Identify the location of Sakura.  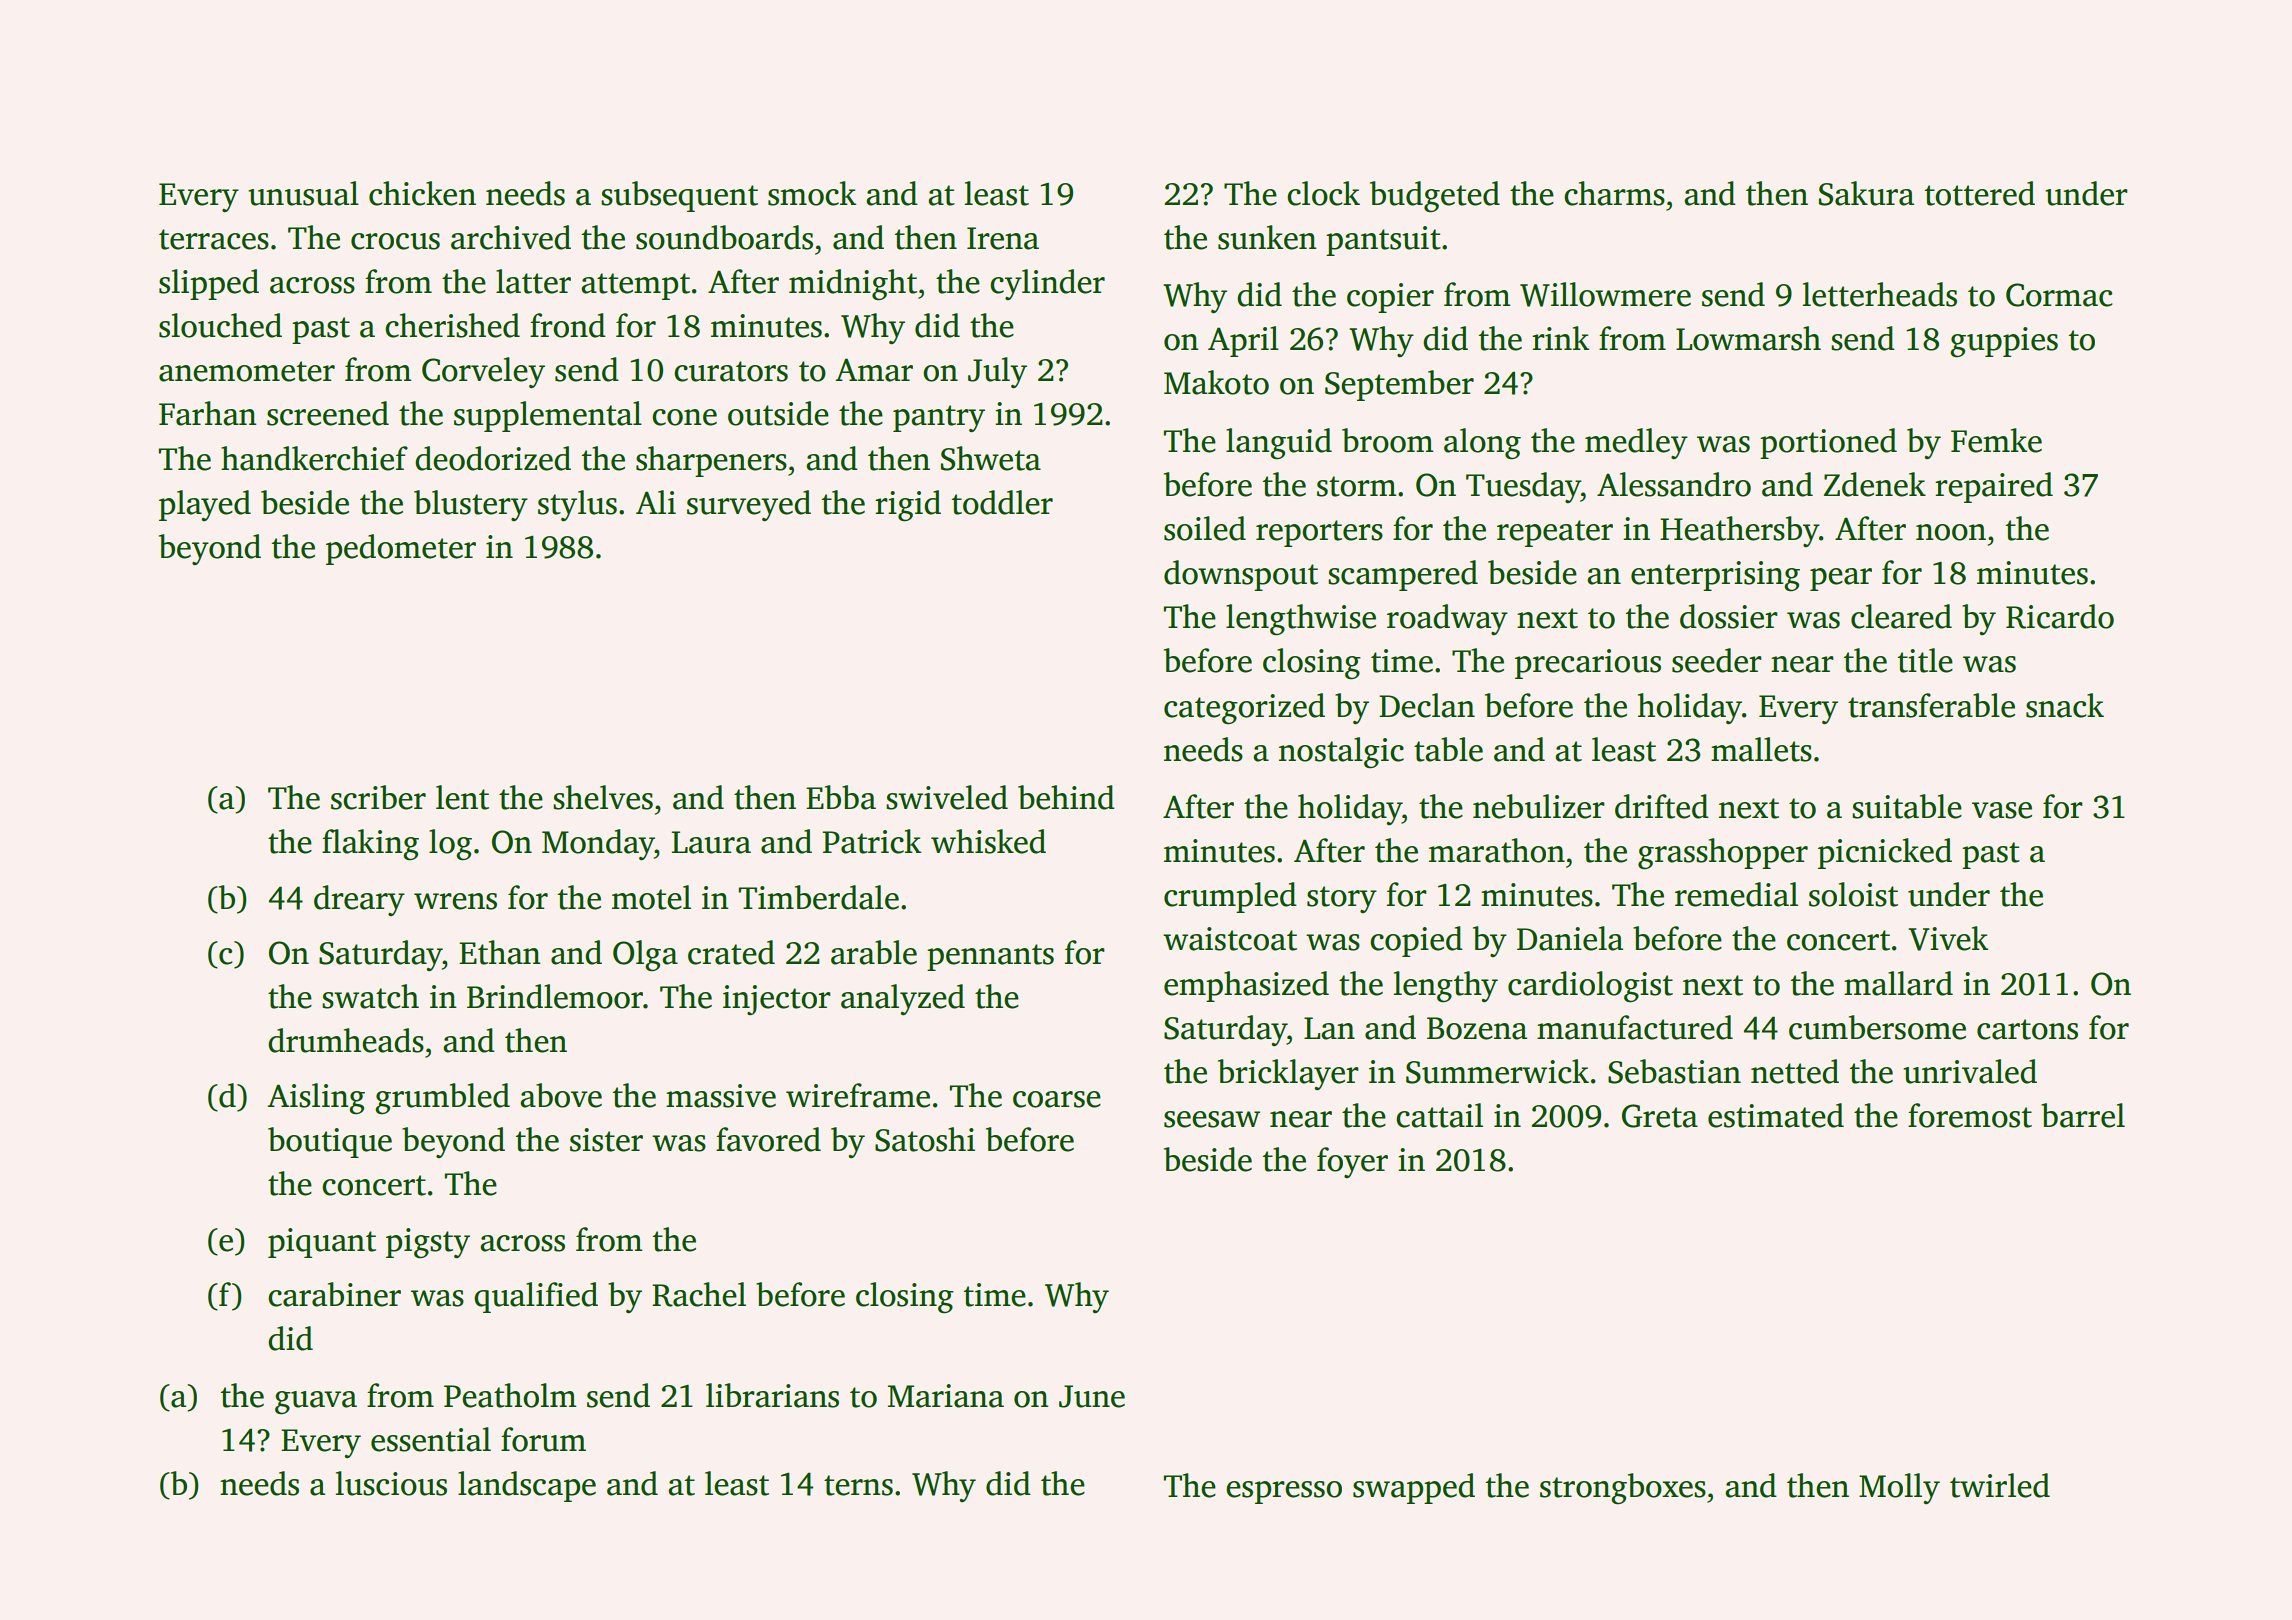
(1866, 193).
